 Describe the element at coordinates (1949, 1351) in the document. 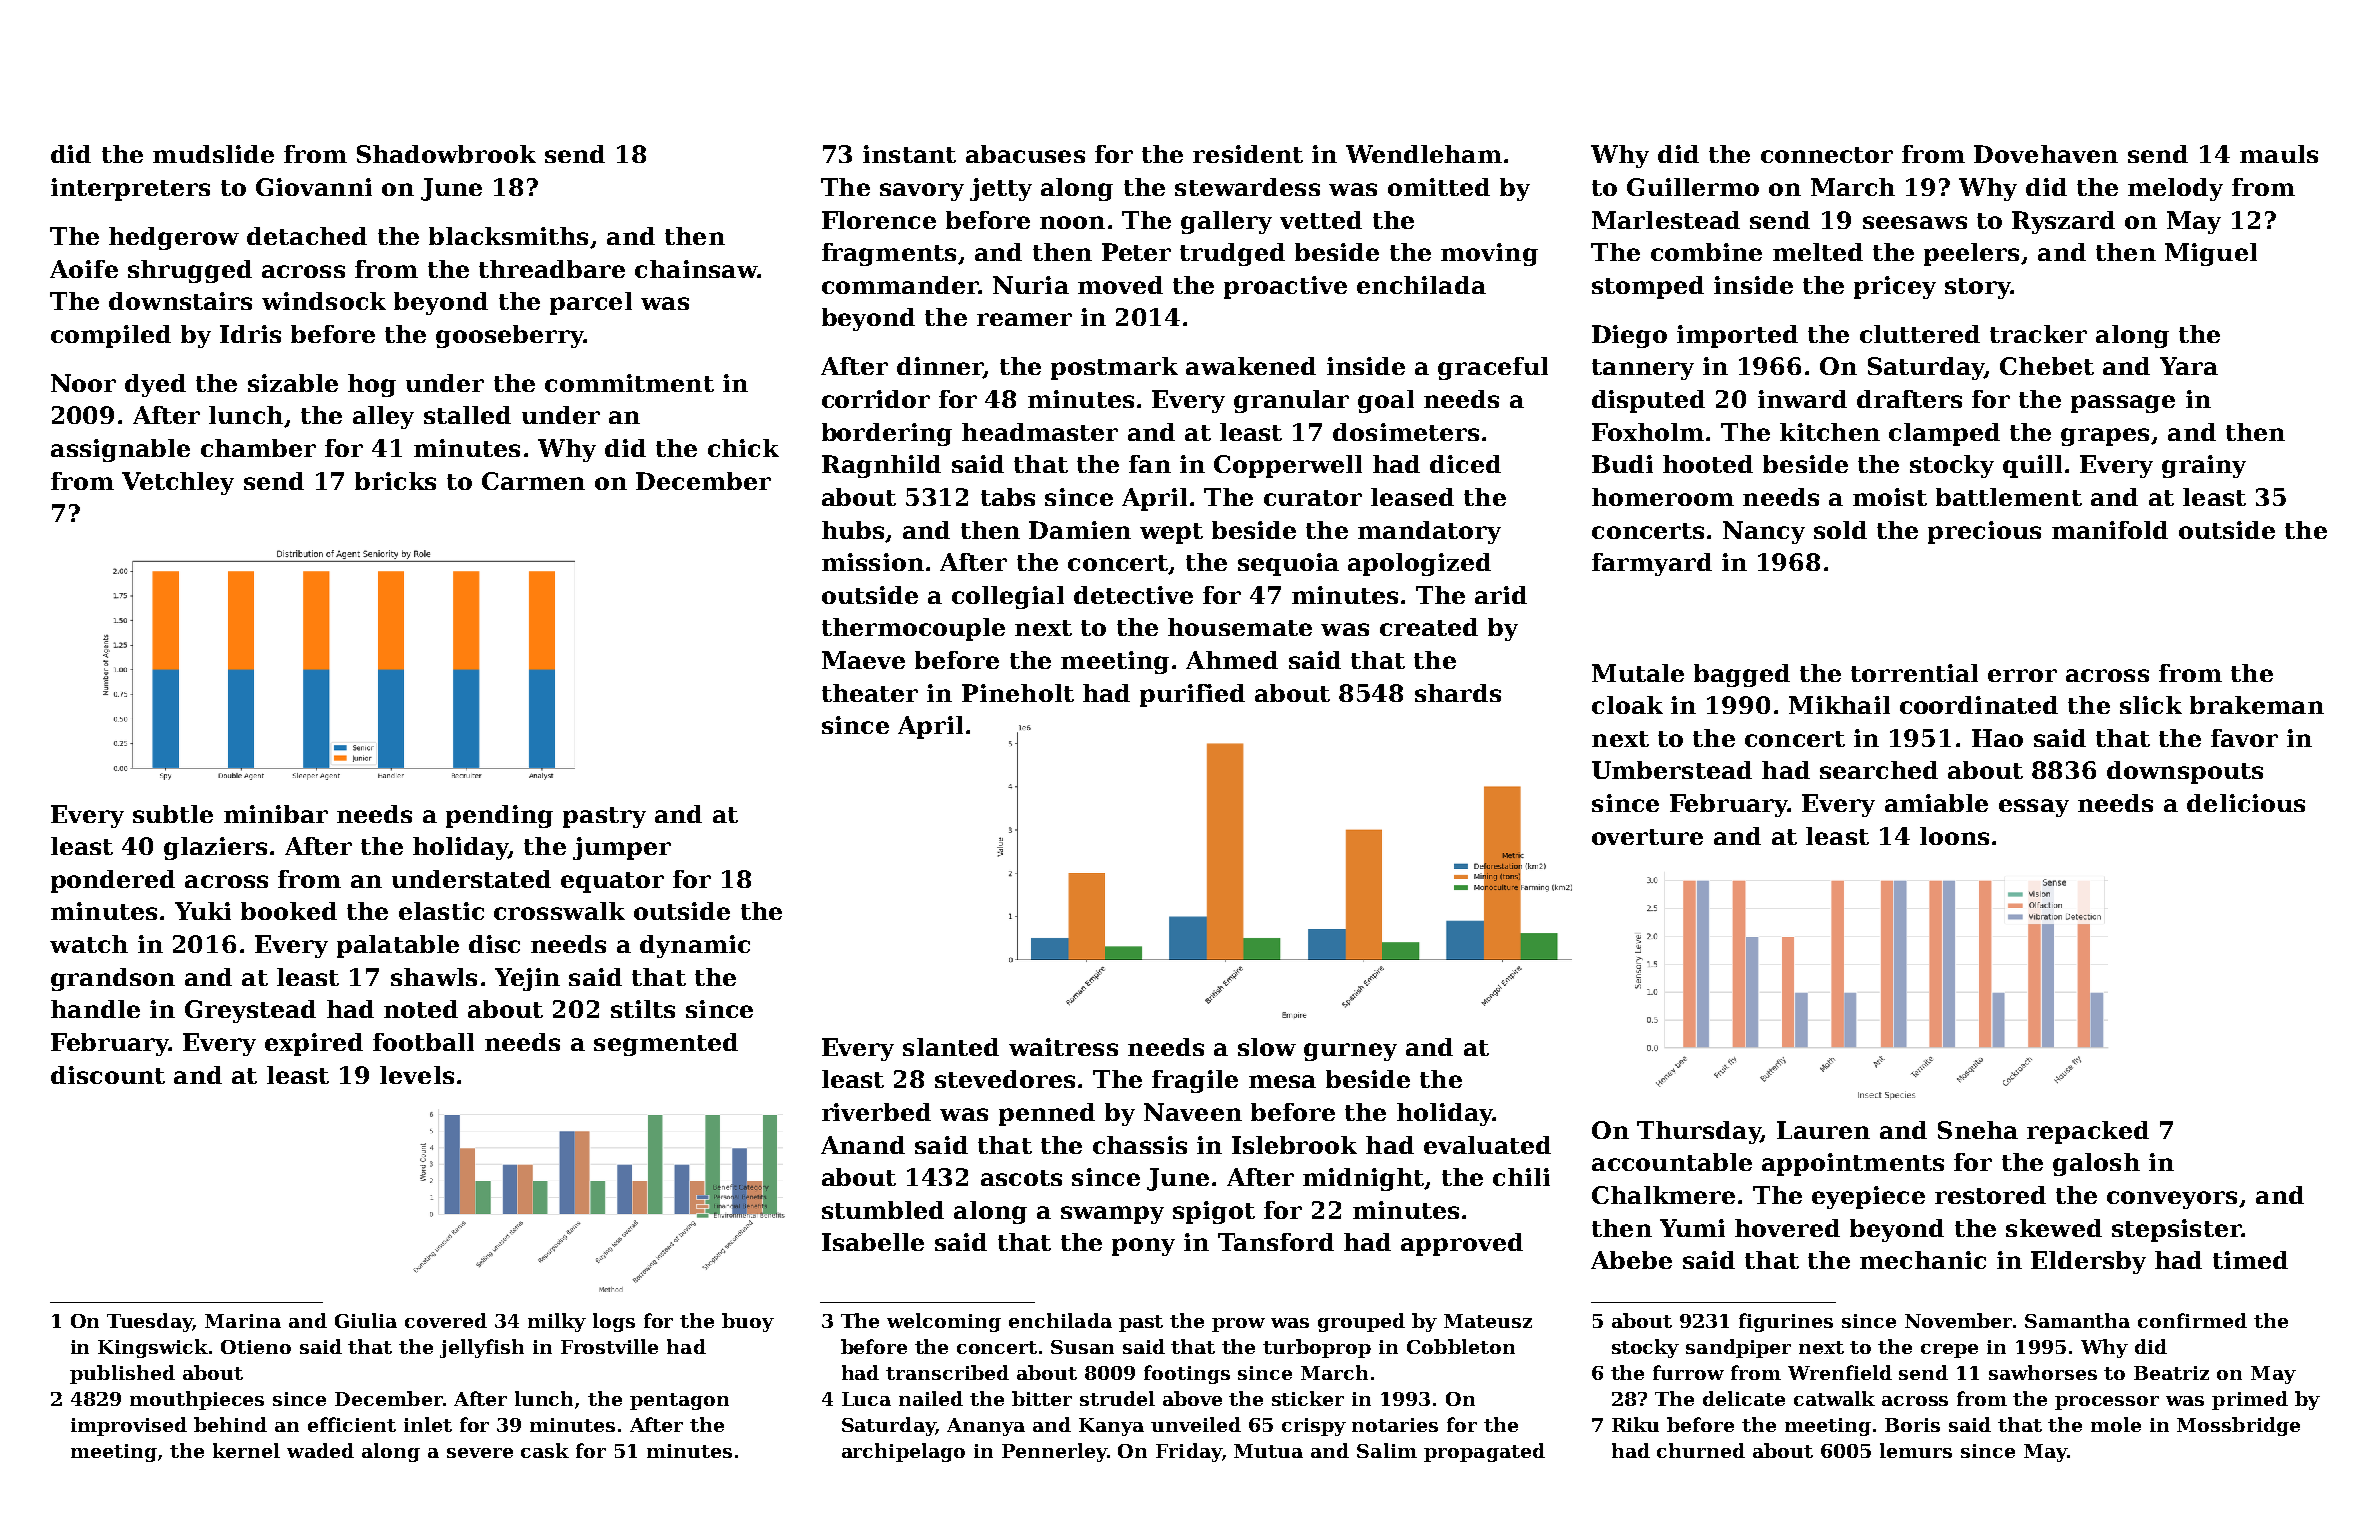

I see `crepe` at that location.
